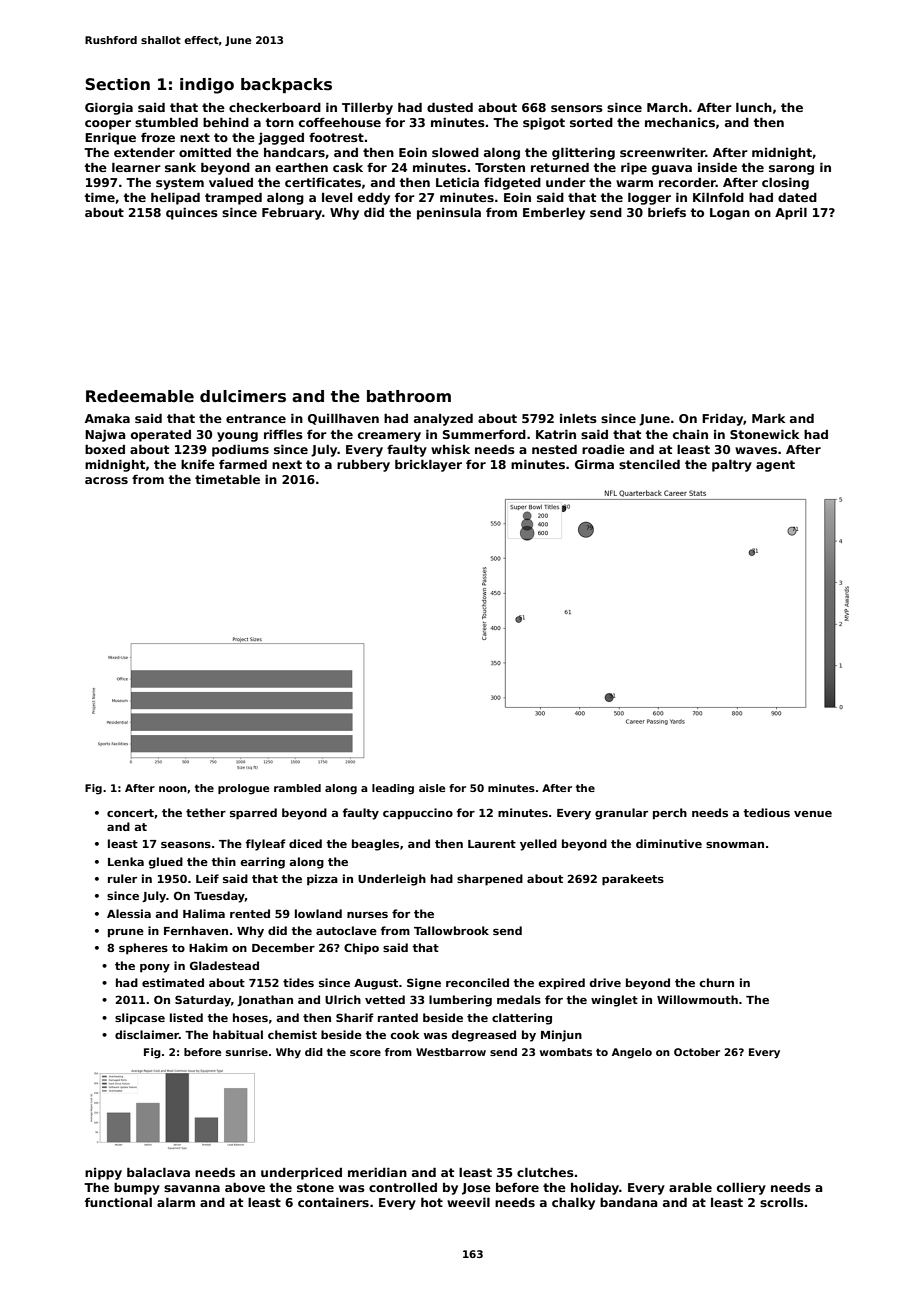 This image has height=1308, width=924. What do you see at coordinates (198, 464) in the image?
I see `knife` at bounding box center [198, 464].
